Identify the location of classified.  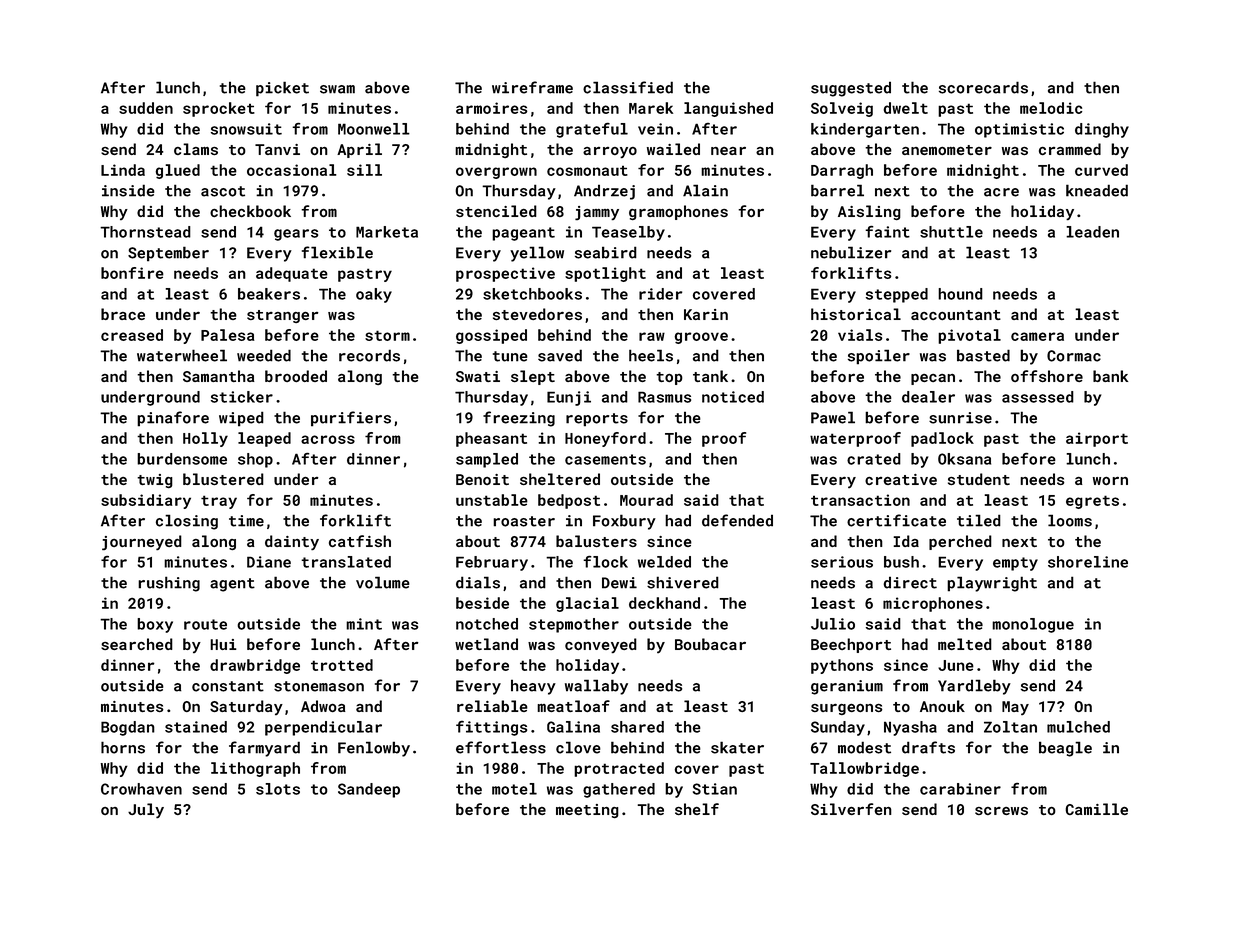
(628, 87).
